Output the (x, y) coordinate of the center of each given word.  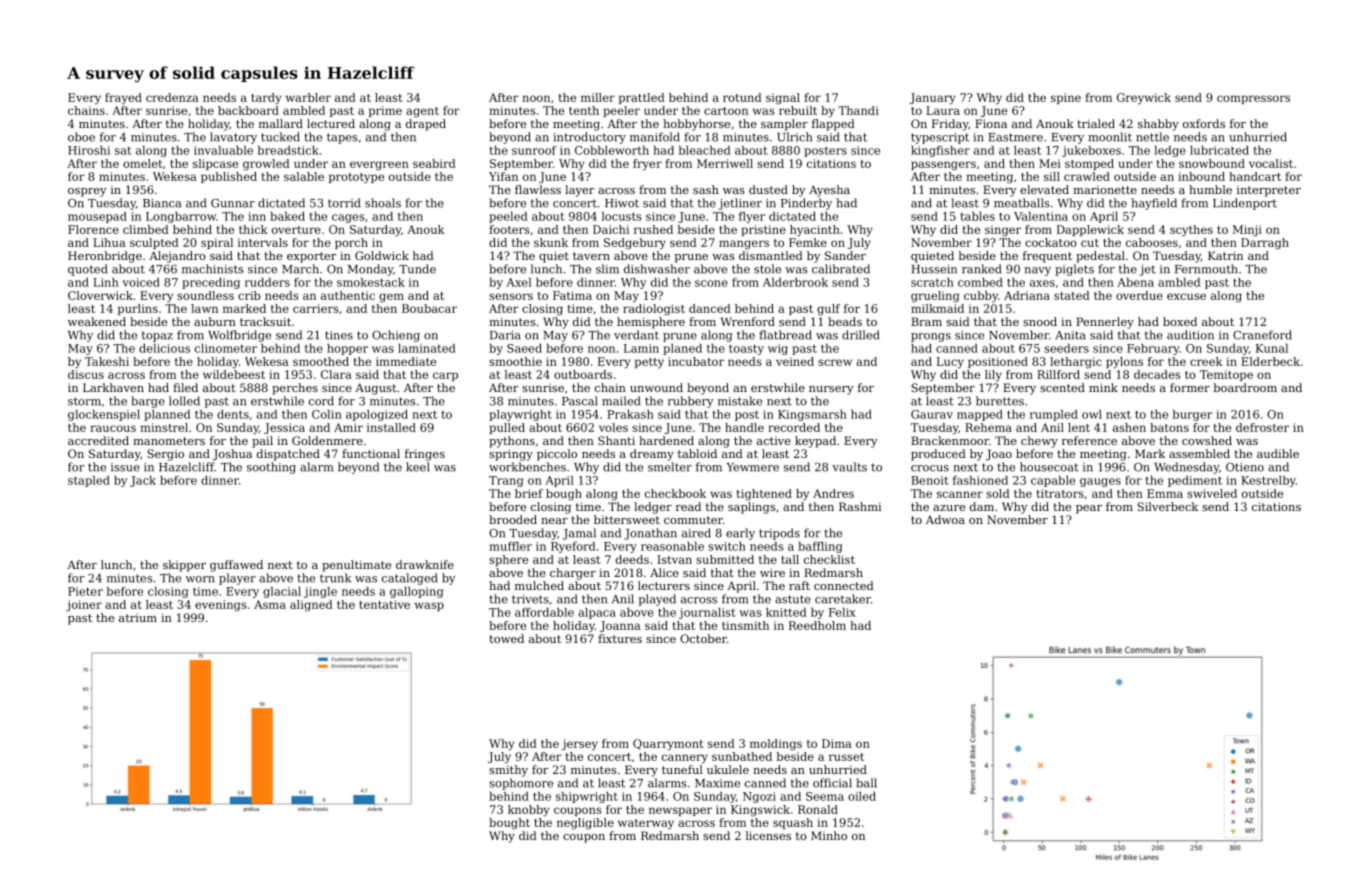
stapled (89, 481)
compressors (1253, 99)
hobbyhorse (696, 125)
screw (835, 362)
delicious (164, 348)
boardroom (1245, 387)
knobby (529, 811)
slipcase (215, 164)
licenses (768, 835)
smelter (670, 467)
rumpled (1054, 415)
